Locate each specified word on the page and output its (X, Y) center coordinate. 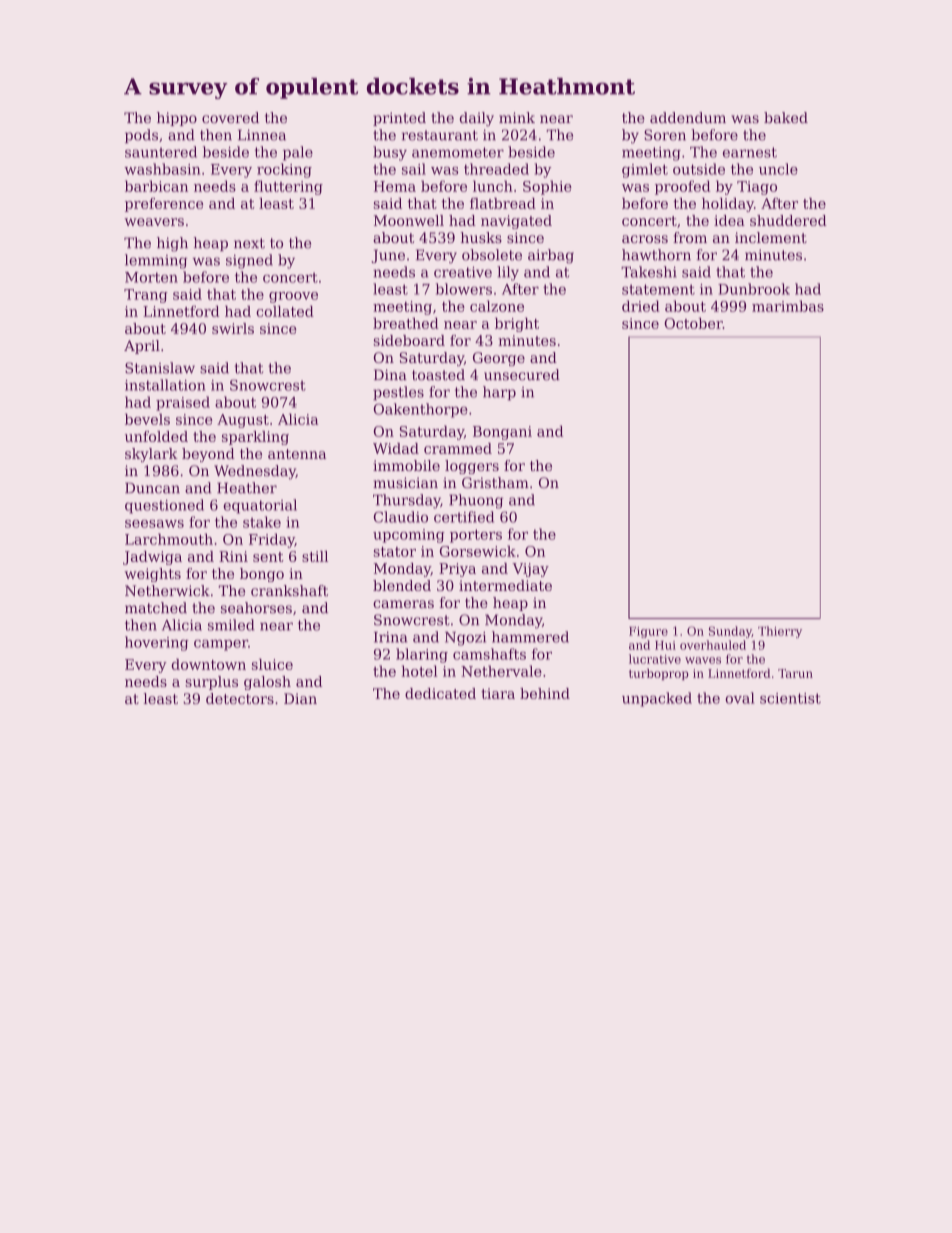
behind (545, 693)
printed (399, 119)
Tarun (795, 673)
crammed (458, 448)
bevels (147, 419)
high (172, 244)
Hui (665, 645)
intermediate (505, 585)
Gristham (495, 483)
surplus (211, 683)
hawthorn (656, 255)
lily (508, 273)
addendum (688, 118)
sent (268, 557)
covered (230, 118)
